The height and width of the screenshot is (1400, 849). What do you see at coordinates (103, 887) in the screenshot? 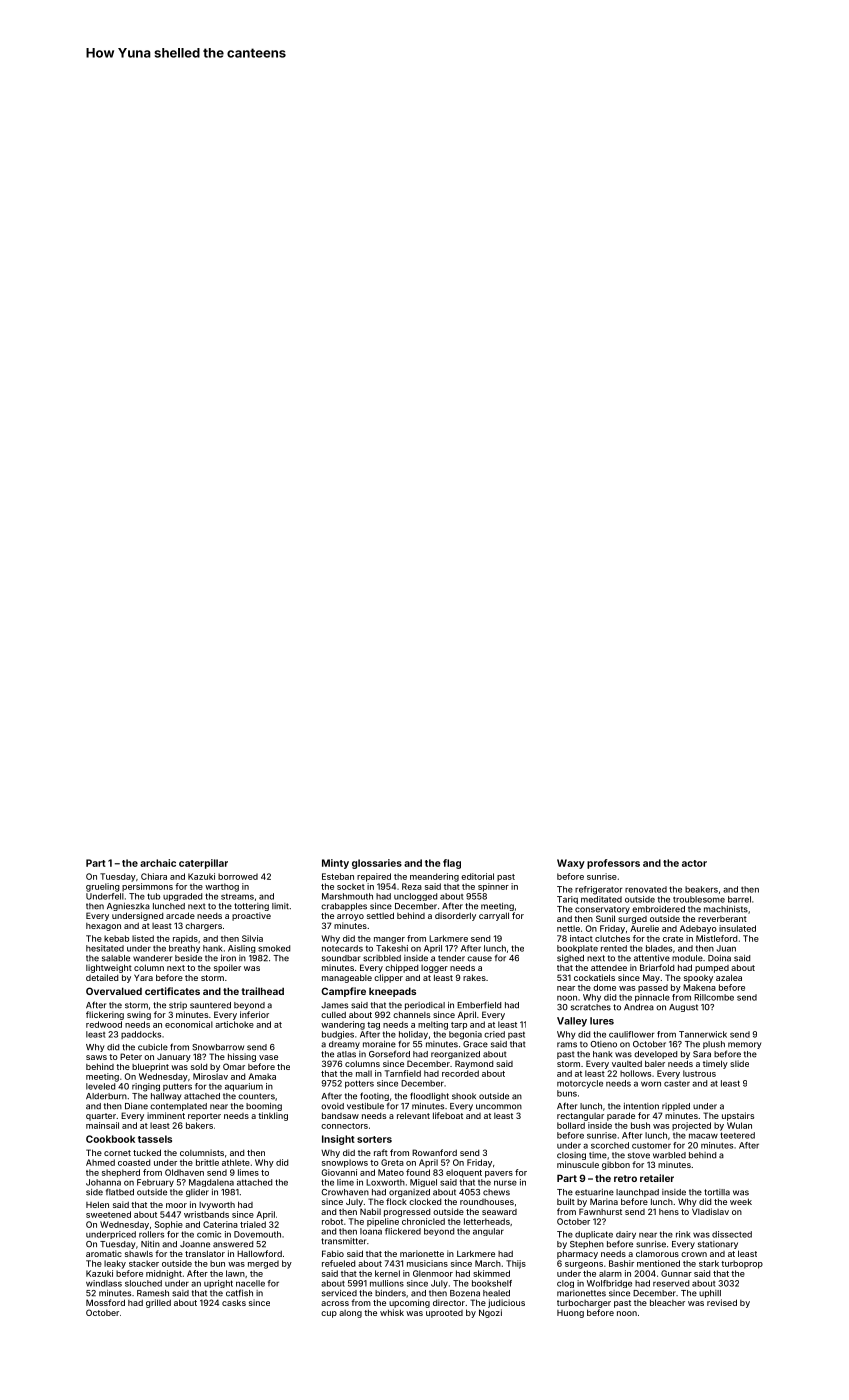
I see `grueling` at bounding box center [103, 887].
